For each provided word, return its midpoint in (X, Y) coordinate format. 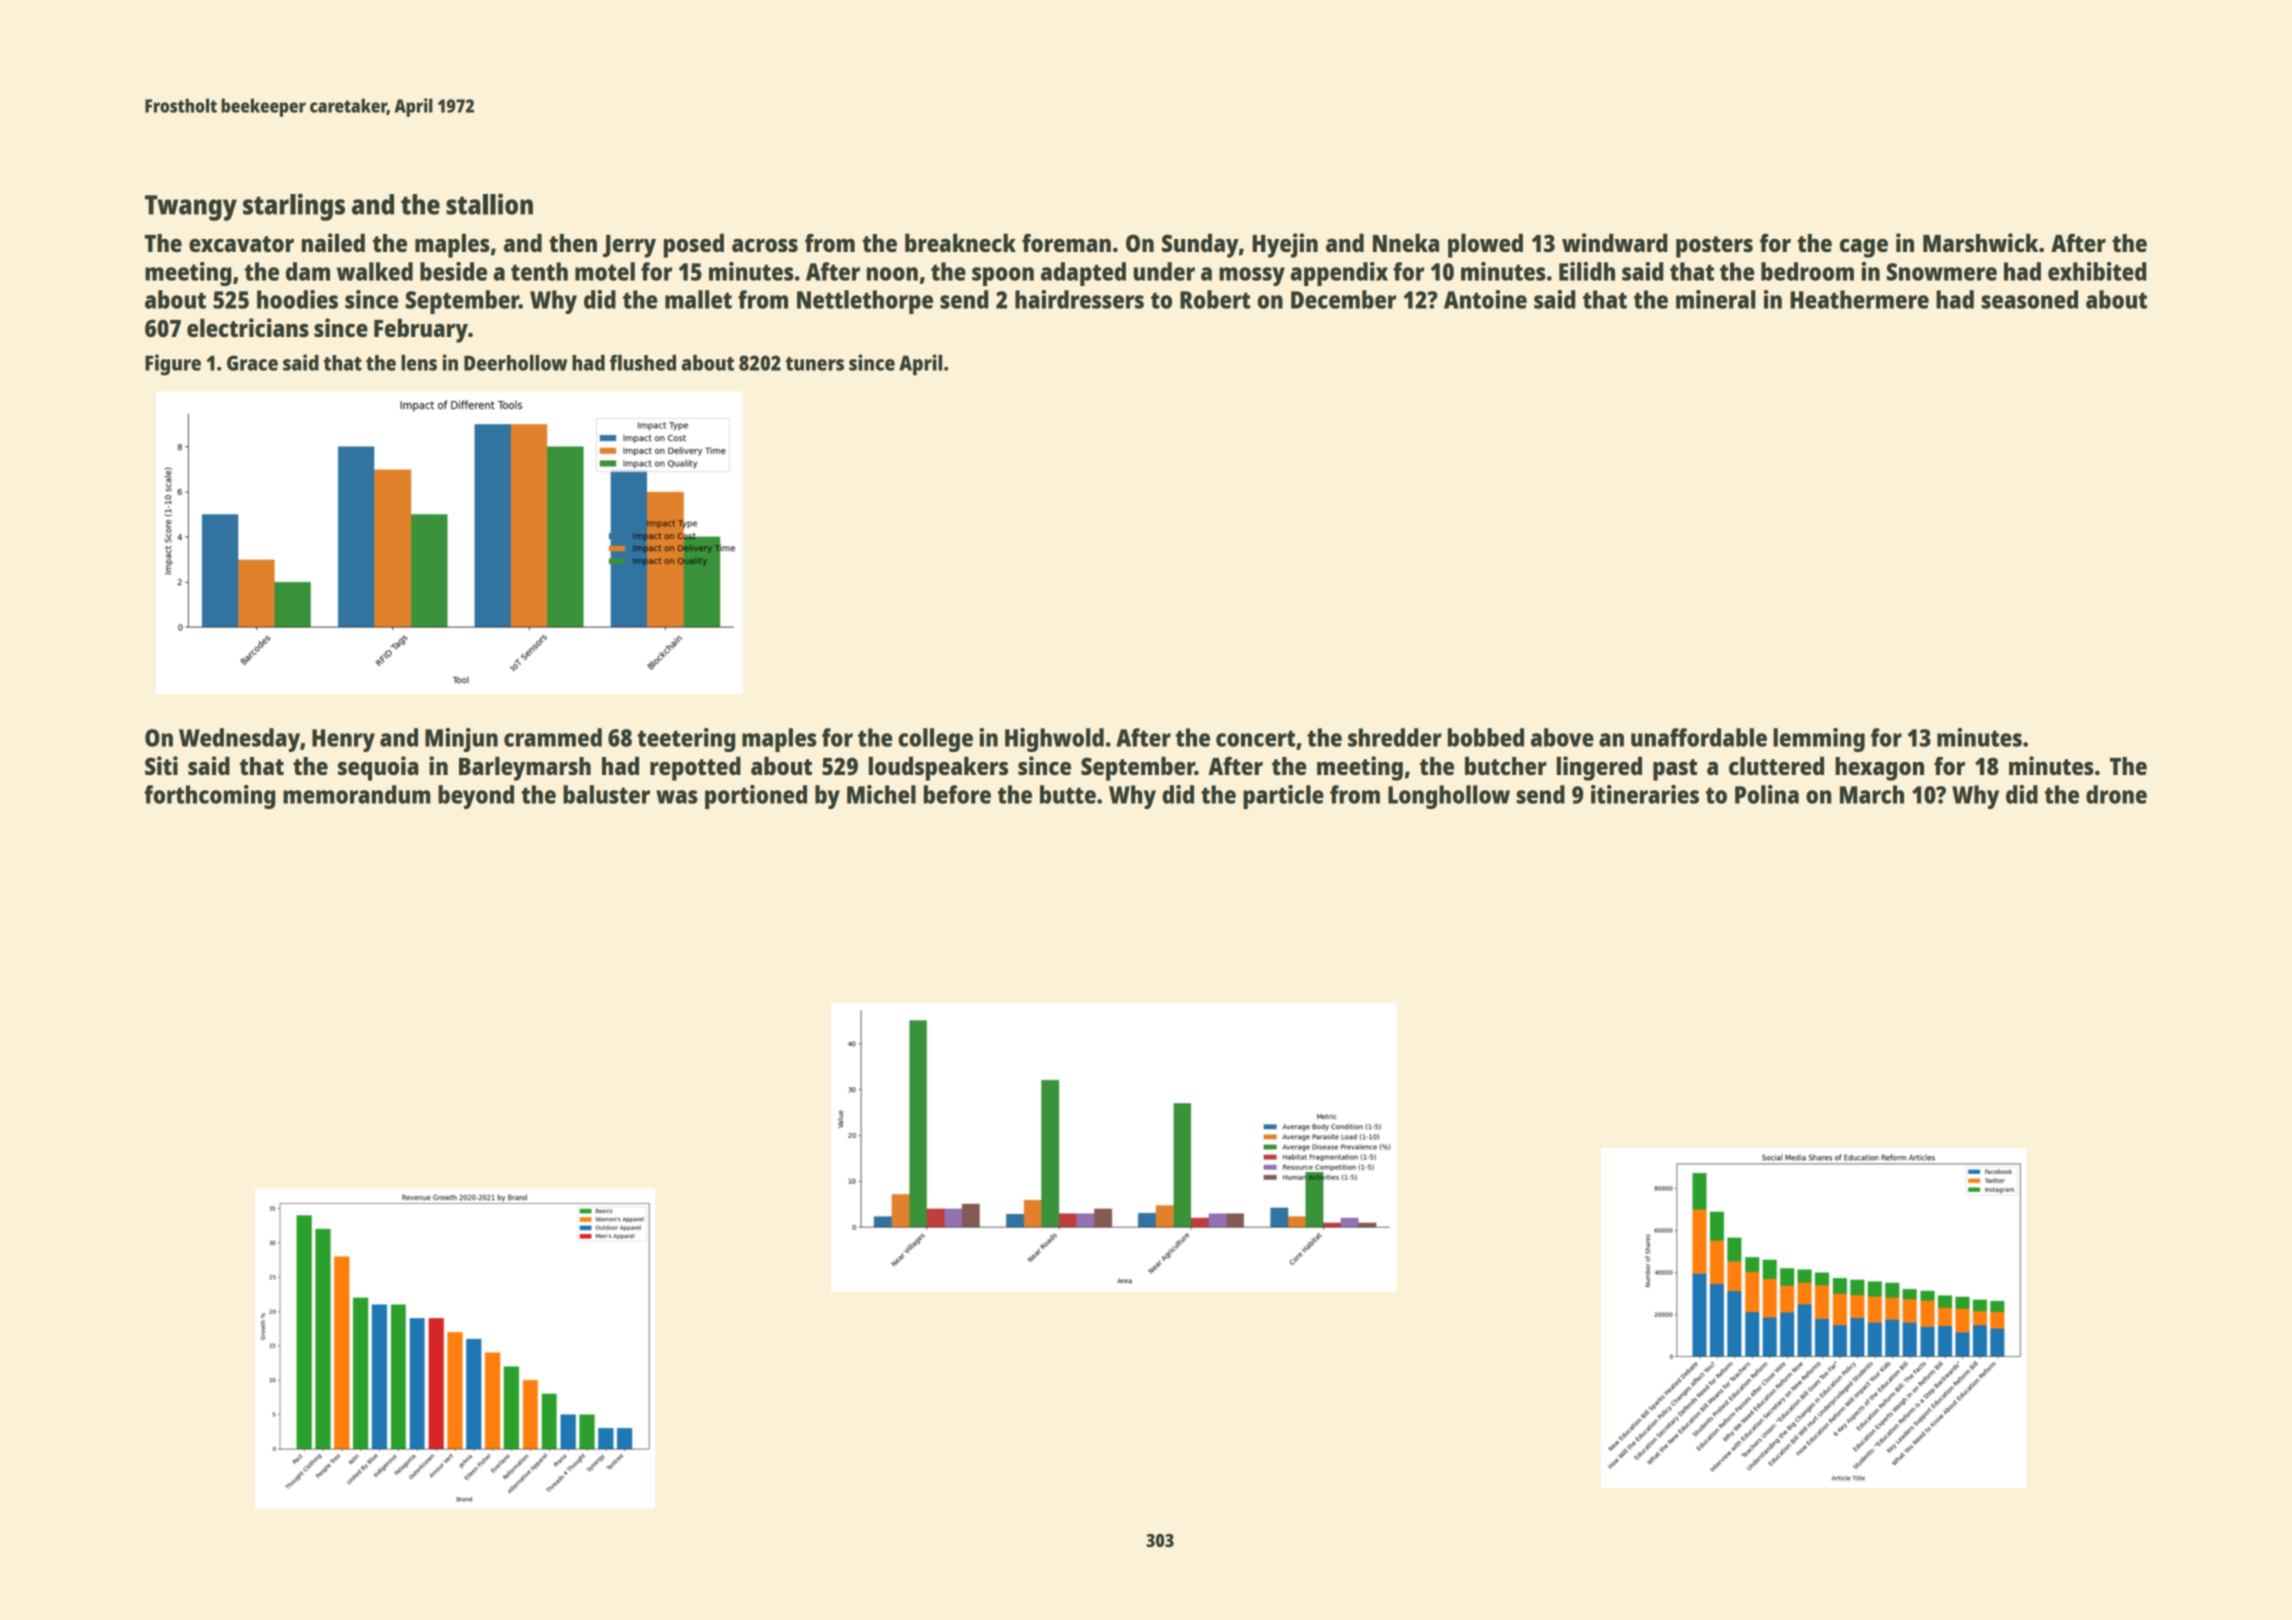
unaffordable (1699, 737)
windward (1614, 242)
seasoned (2029, 299)
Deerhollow (515, 363)
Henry (343, 740)
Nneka (1406, 242)
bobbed (1486, 737)
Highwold (1054, 740)
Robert (1215, 299)
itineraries (1645, 794)
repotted (695, 768)
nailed (333, 242)
